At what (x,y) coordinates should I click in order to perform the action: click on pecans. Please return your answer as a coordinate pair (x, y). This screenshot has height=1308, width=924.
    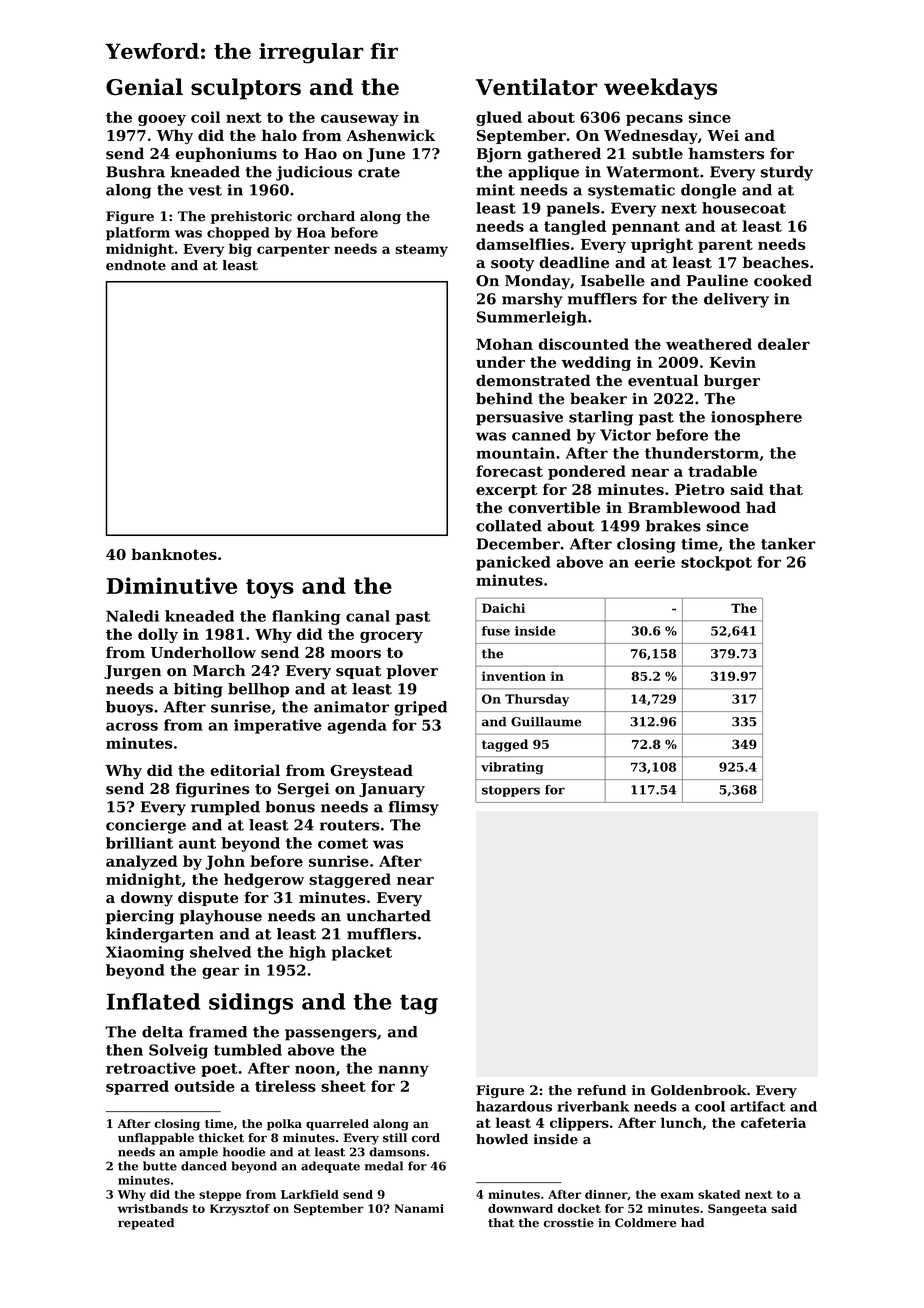
    Looking at the image, I should click on (654, 120).
